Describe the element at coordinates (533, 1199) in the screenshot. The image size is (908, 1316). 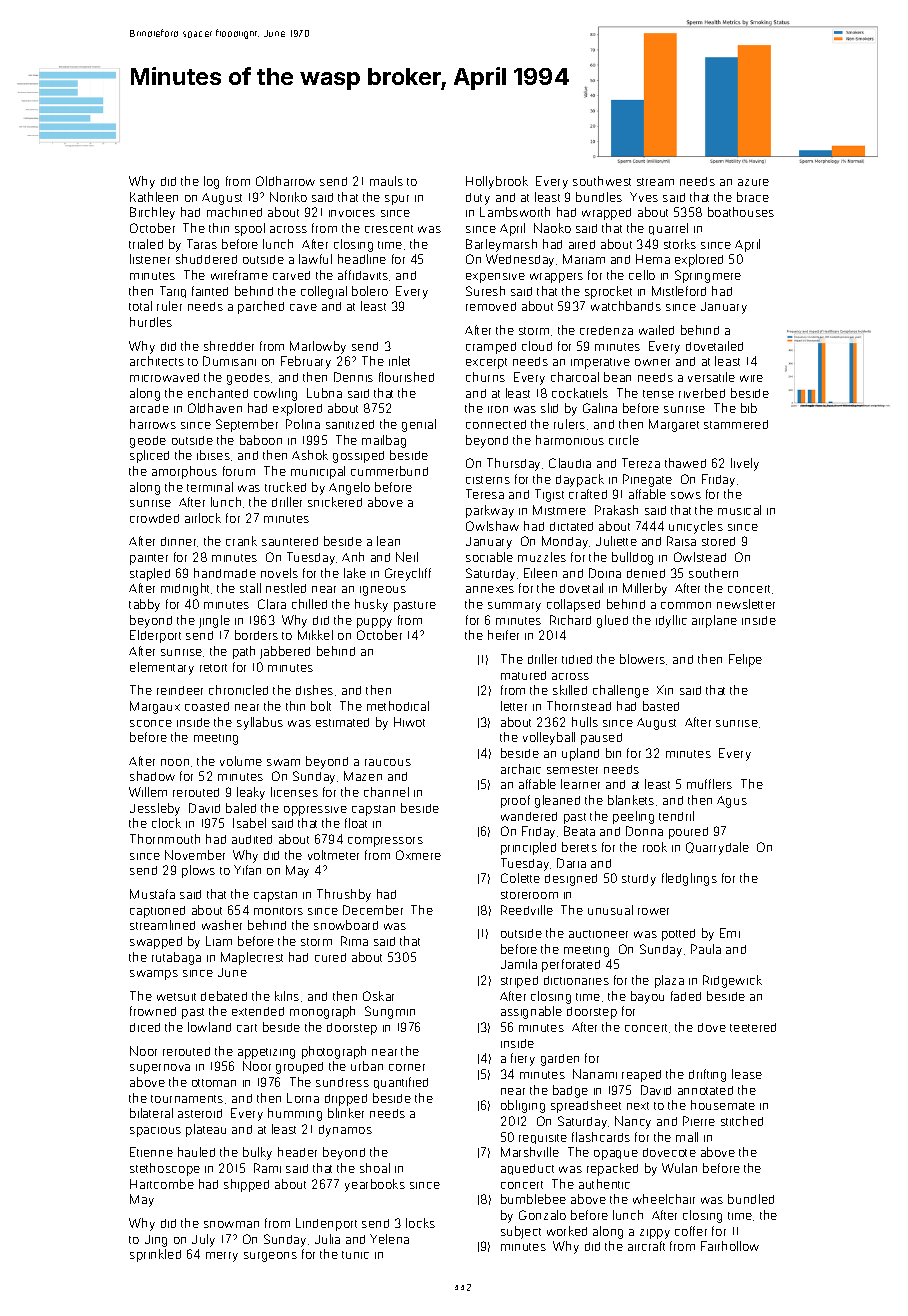
I see `bumblebee` at that location.
